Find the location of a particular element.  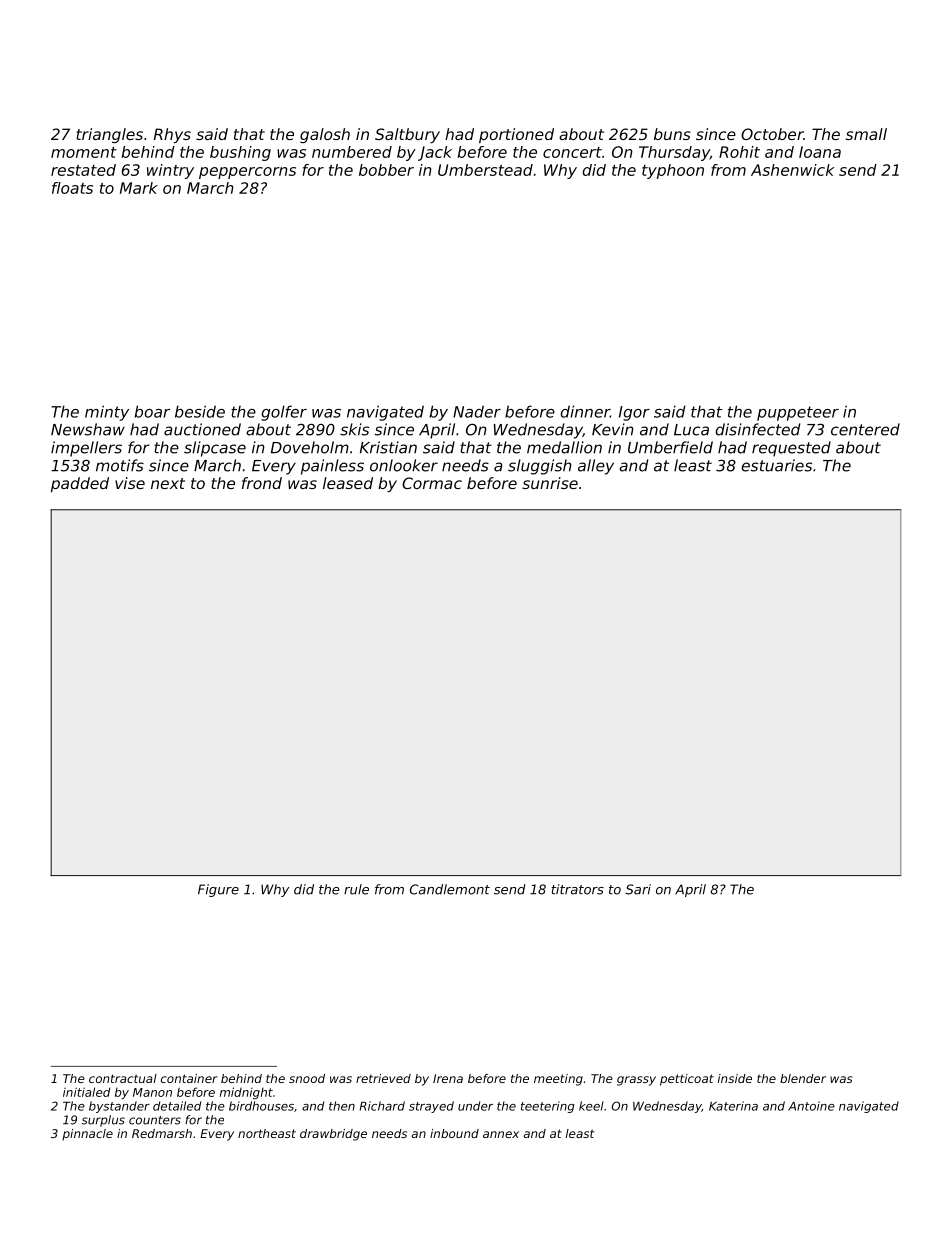

golfer is located at coordinates (284, 413).
